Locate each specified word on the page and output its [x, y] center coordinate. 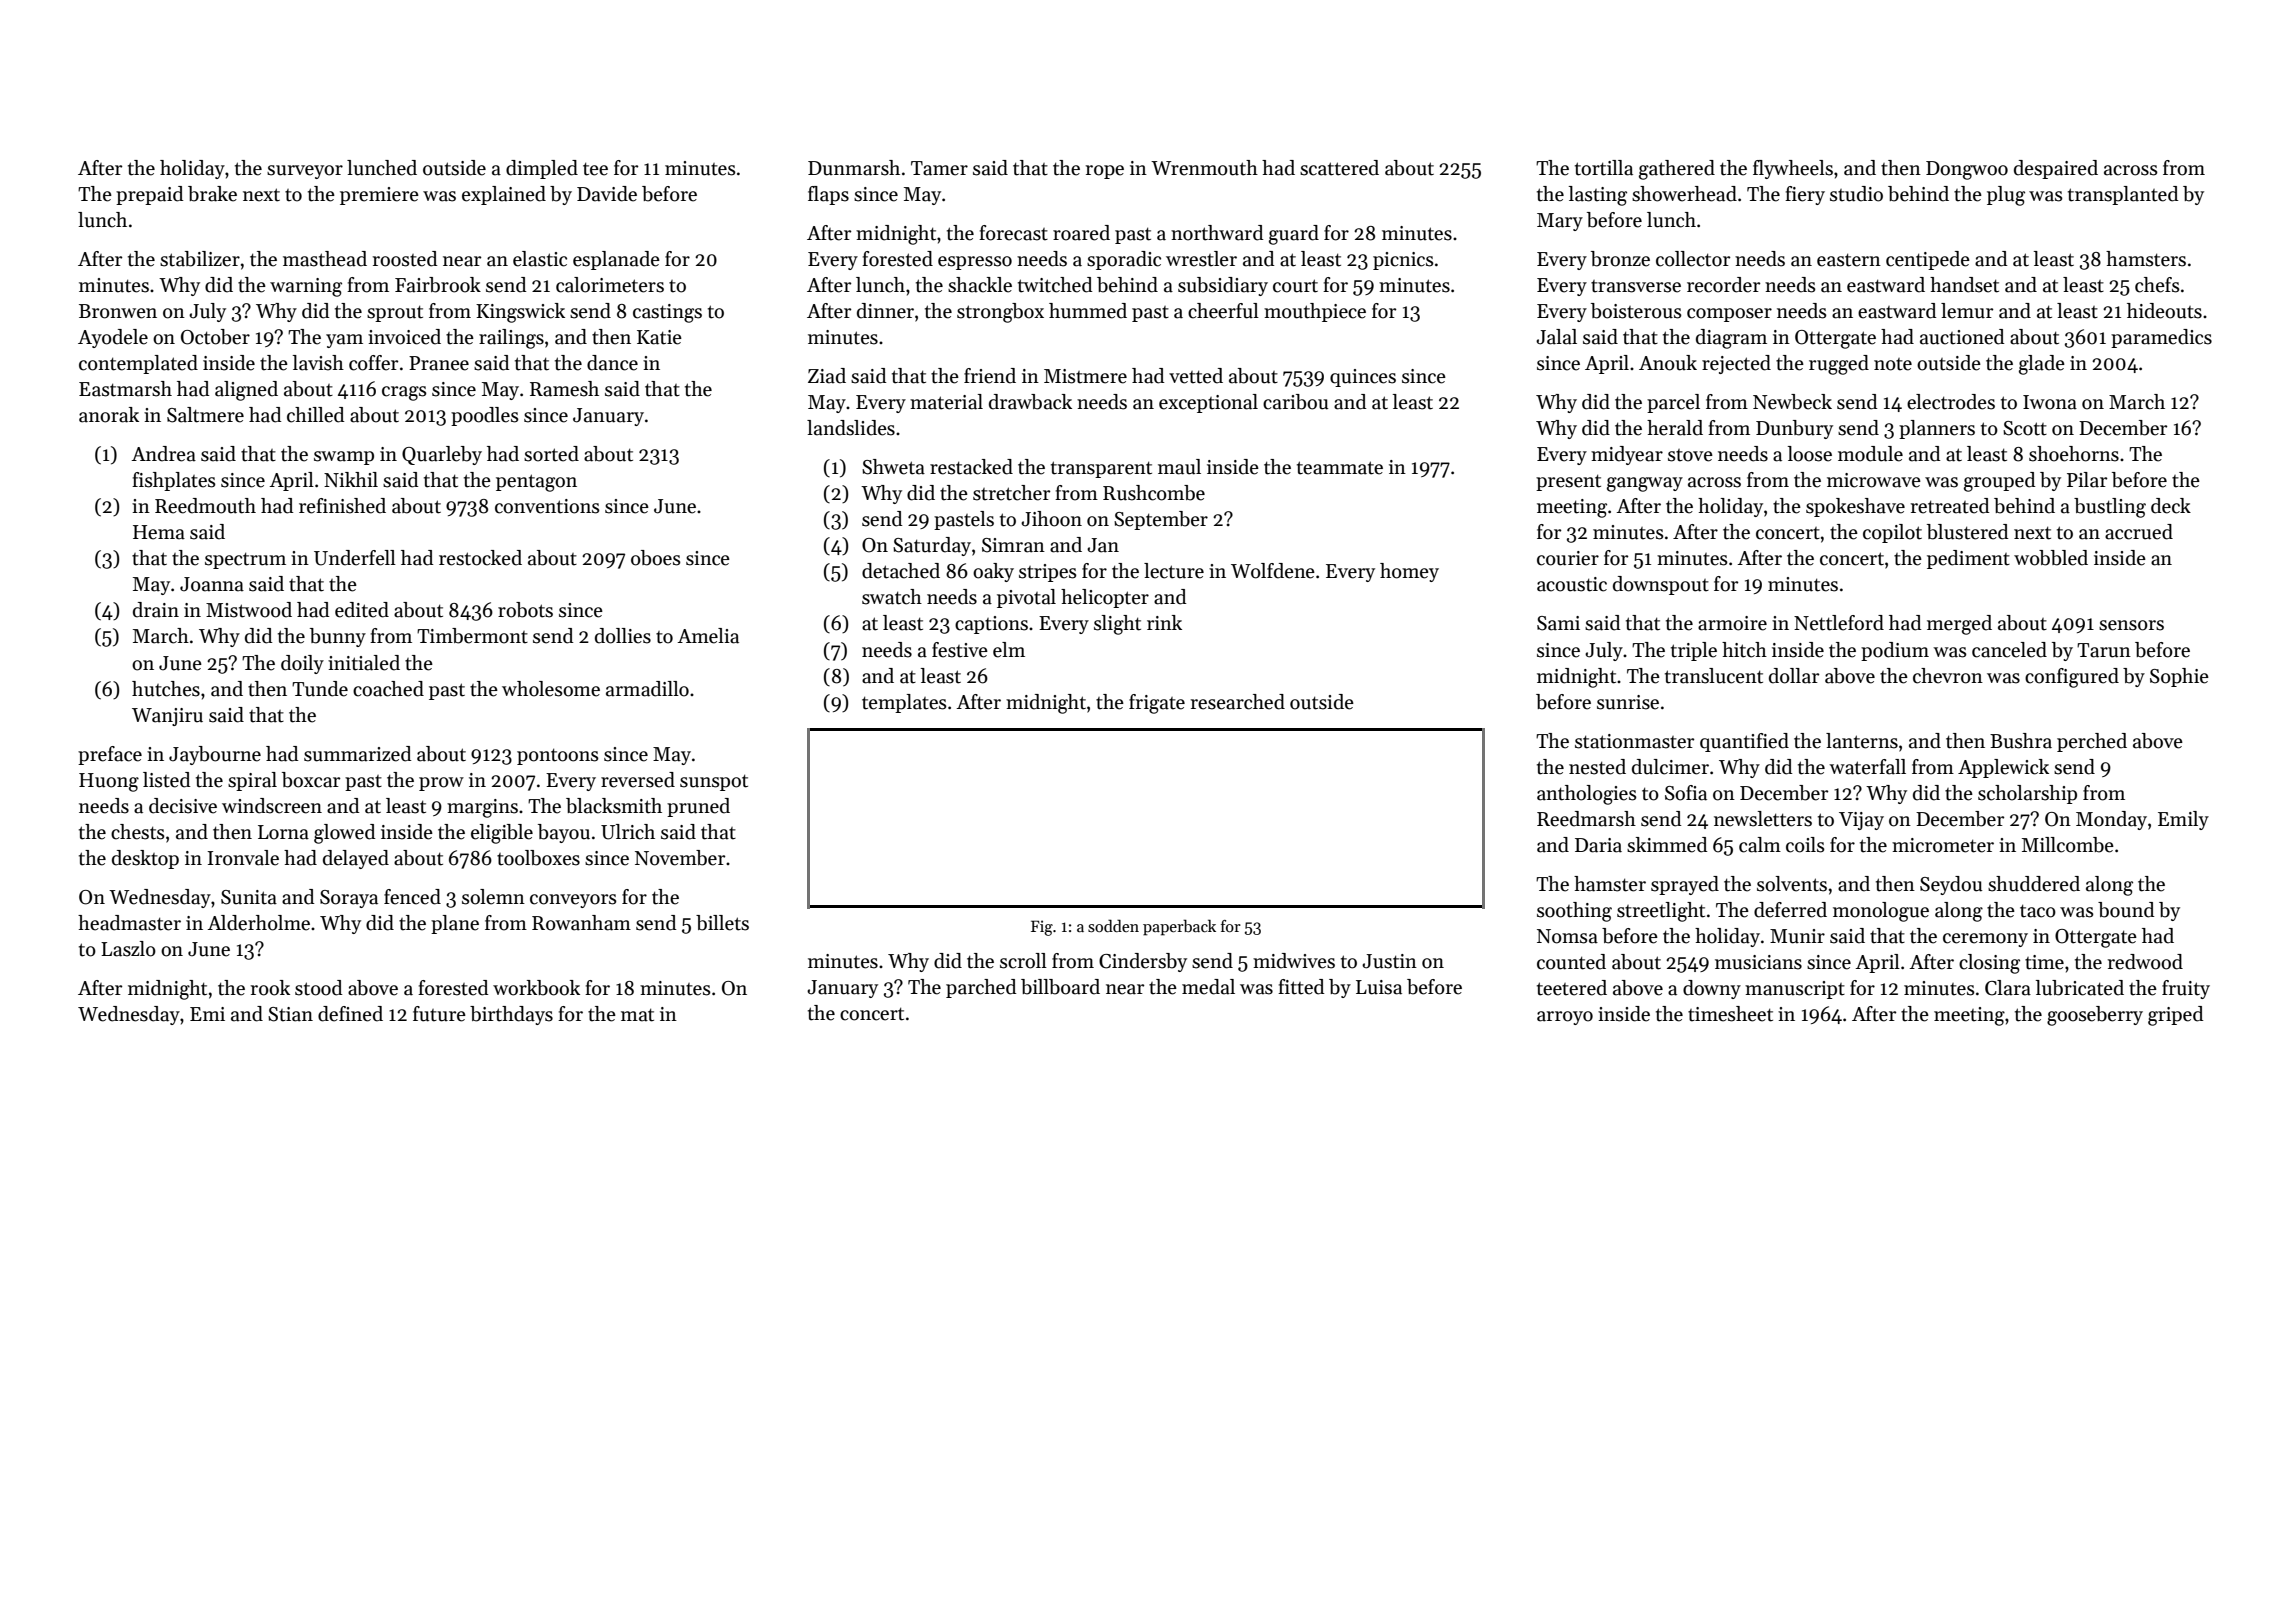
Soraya [349, 899]
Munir [1797, 936]
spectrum [245, 560]
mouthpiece [1315, 312]
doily [302, 664]
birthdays [511, 1015]
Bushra [2021, 741]
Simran [1013, 545]
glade [2042, 365]
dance [612, 363]
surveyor [305, 172]
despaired [2056, 169]
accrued [2139, 532]
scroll [1023, 961]
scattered [1339, 168]
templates [904, 703]
